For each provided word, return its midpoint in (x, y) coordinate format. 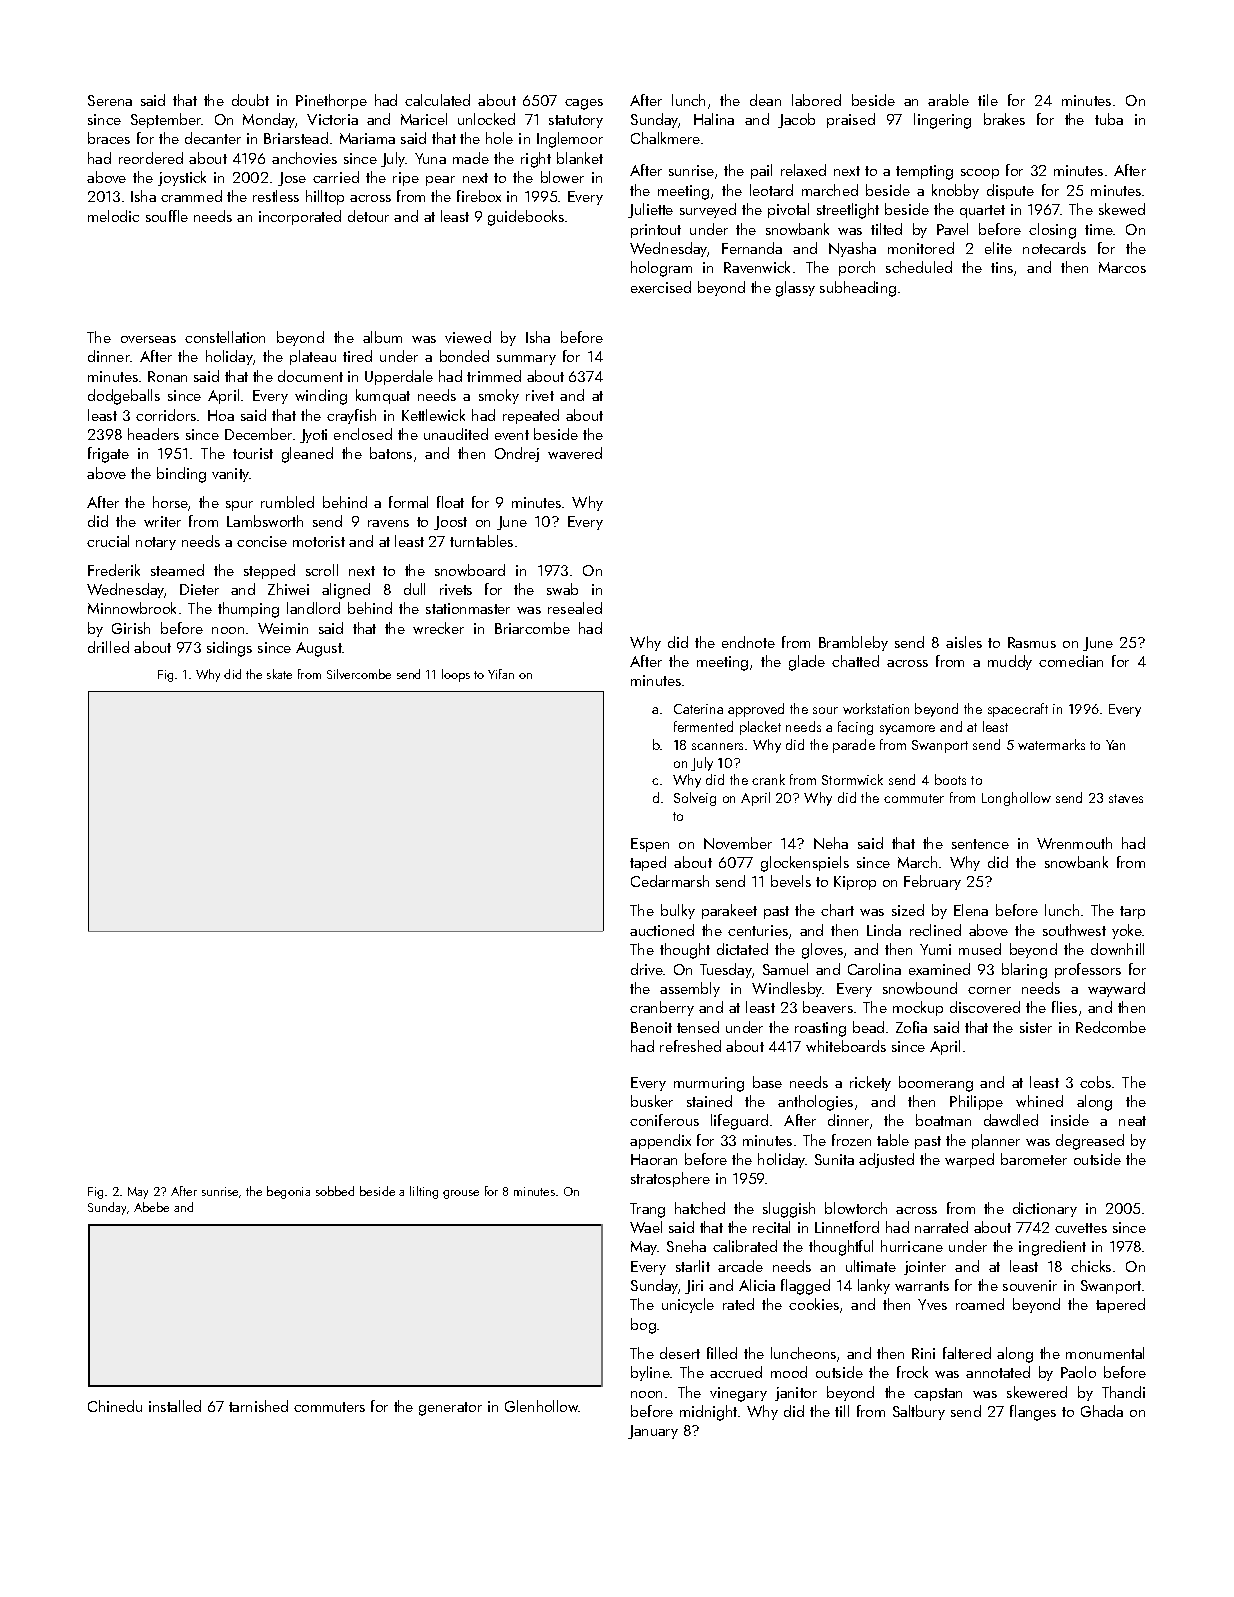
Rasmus (1032, 642)
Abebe (151, 1207)
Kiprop (855, 883)
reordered (151, 158)
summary (526, 360)
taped (648, 863)
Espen (650, 845)
